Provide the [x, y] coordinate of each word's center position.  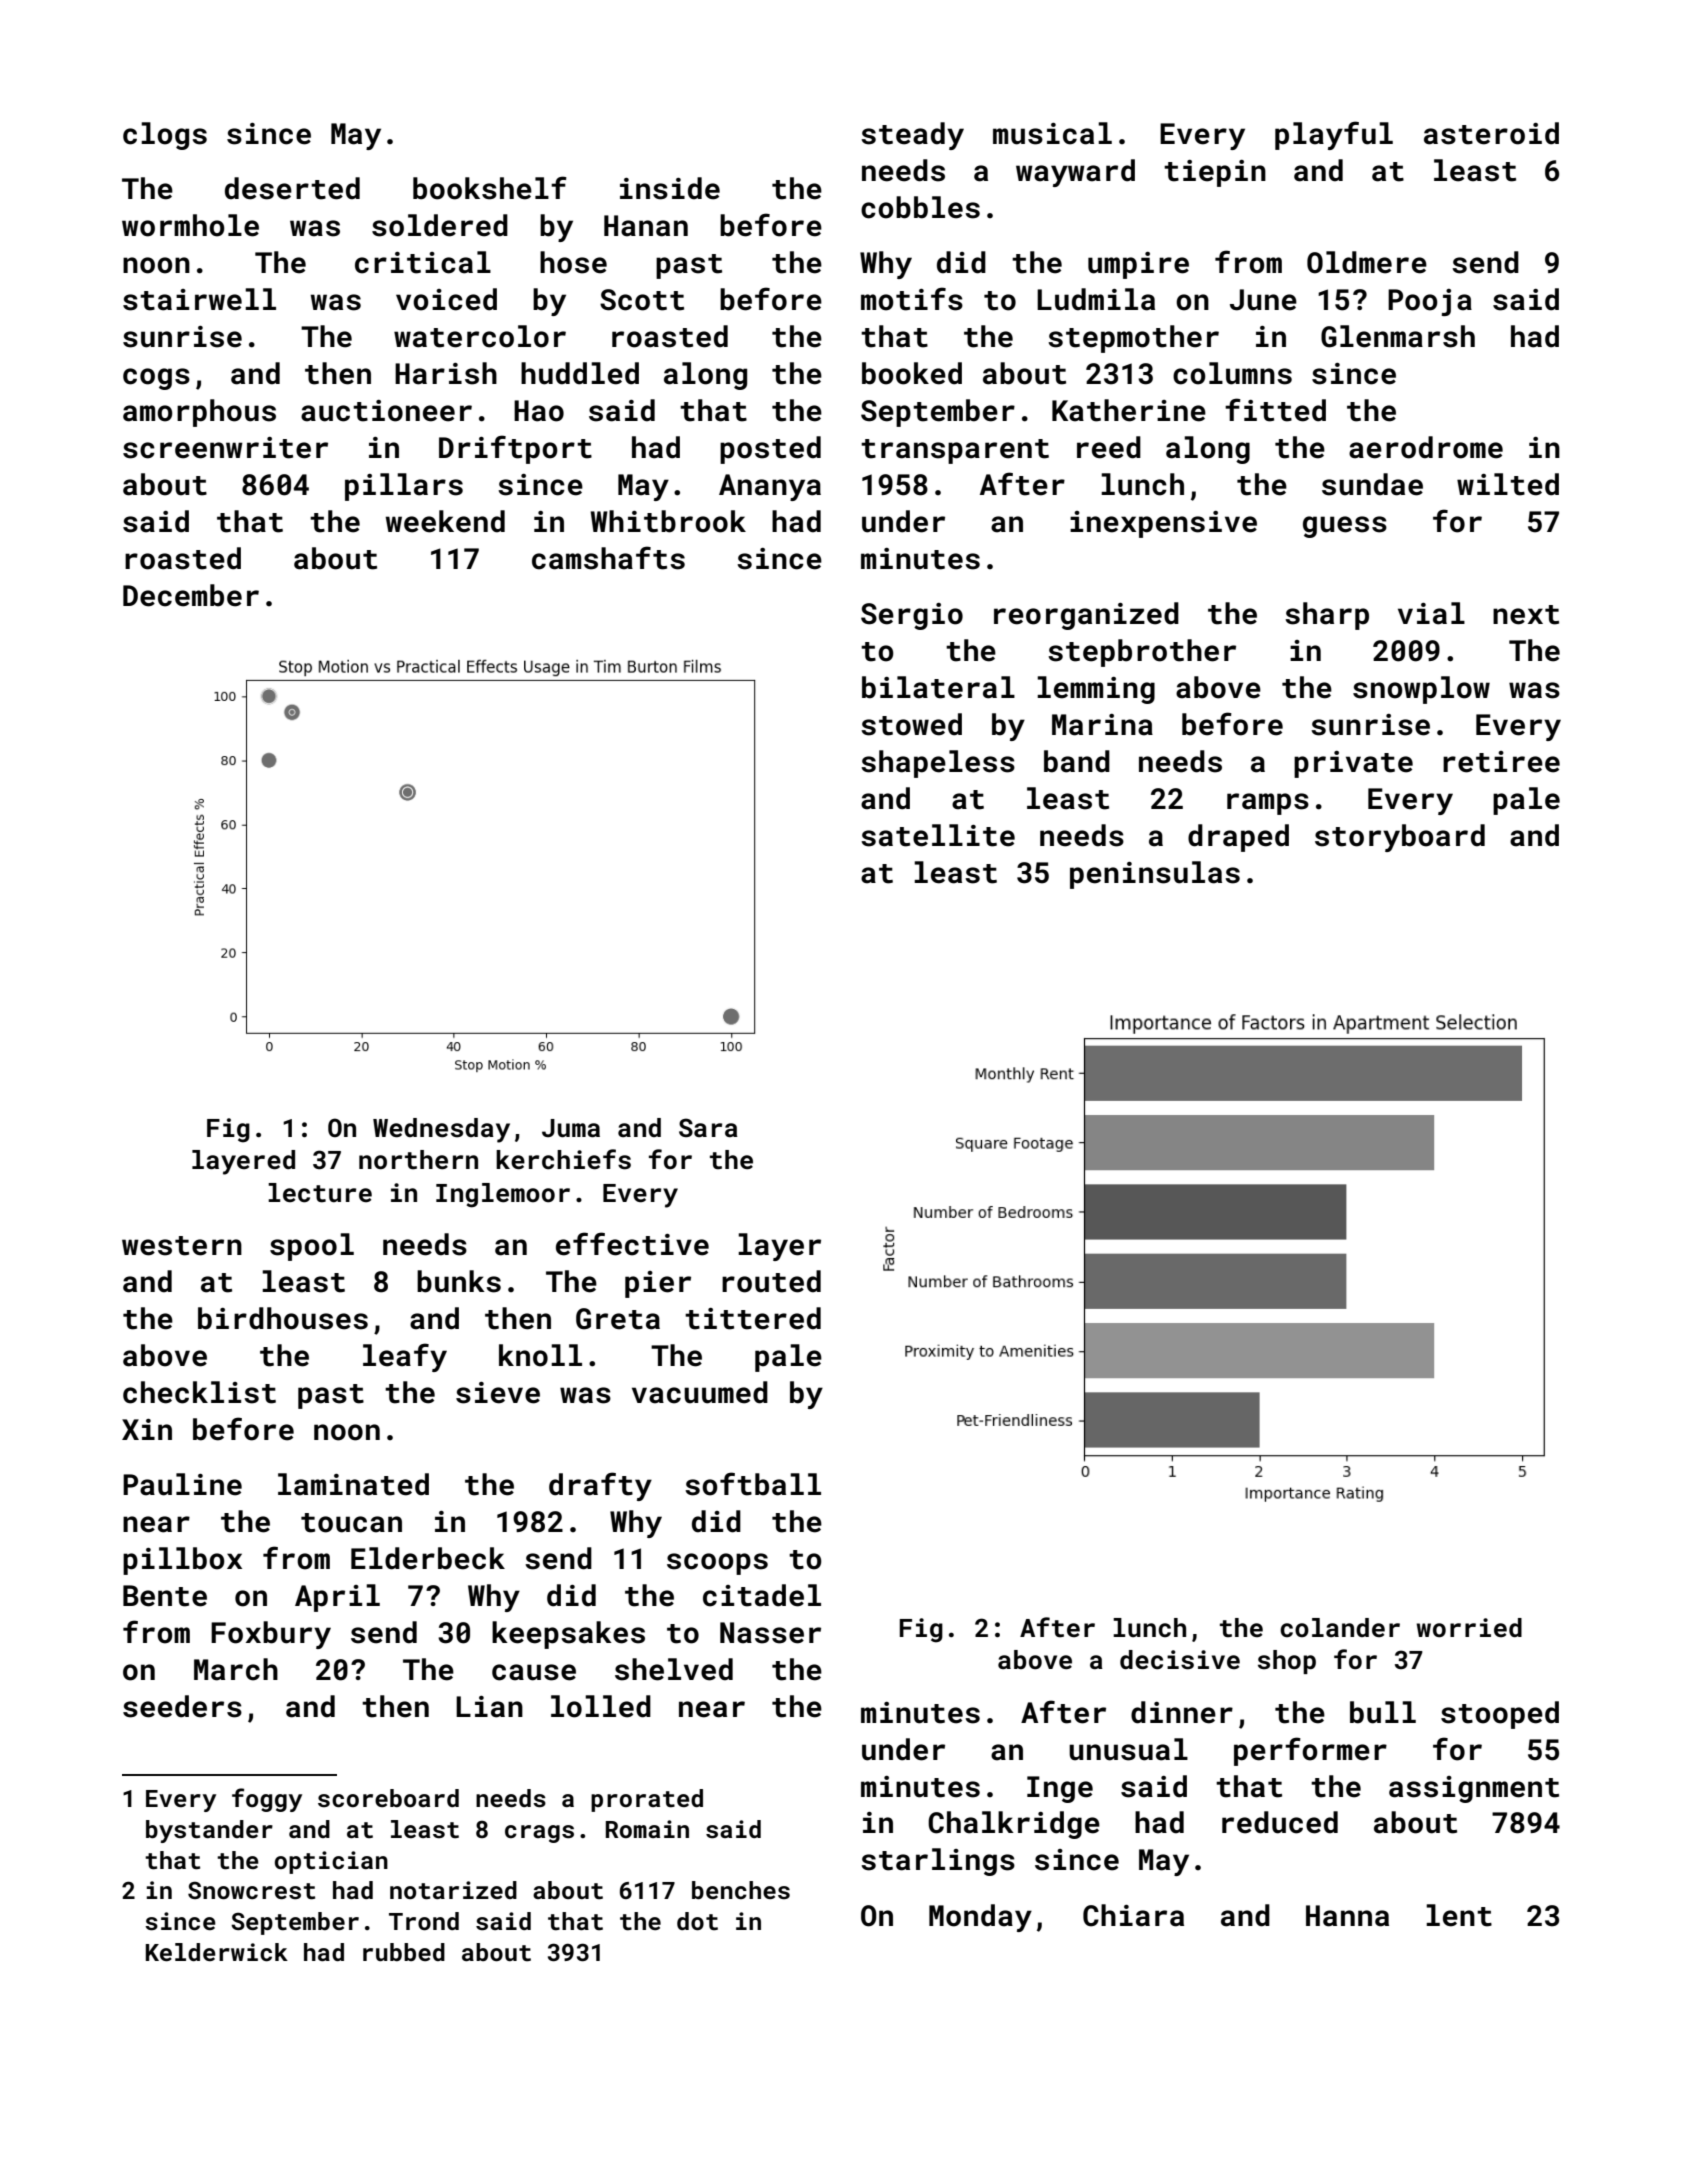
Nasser [770, 1633]
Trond [424, 1921]
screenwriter [225, 448]
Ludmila [1096, 299]
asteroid [1491, 133]
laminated [353, 1484]
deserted [292, 188]
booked [912, 373]
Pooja [1430, 302]
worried [1469, 1628]
